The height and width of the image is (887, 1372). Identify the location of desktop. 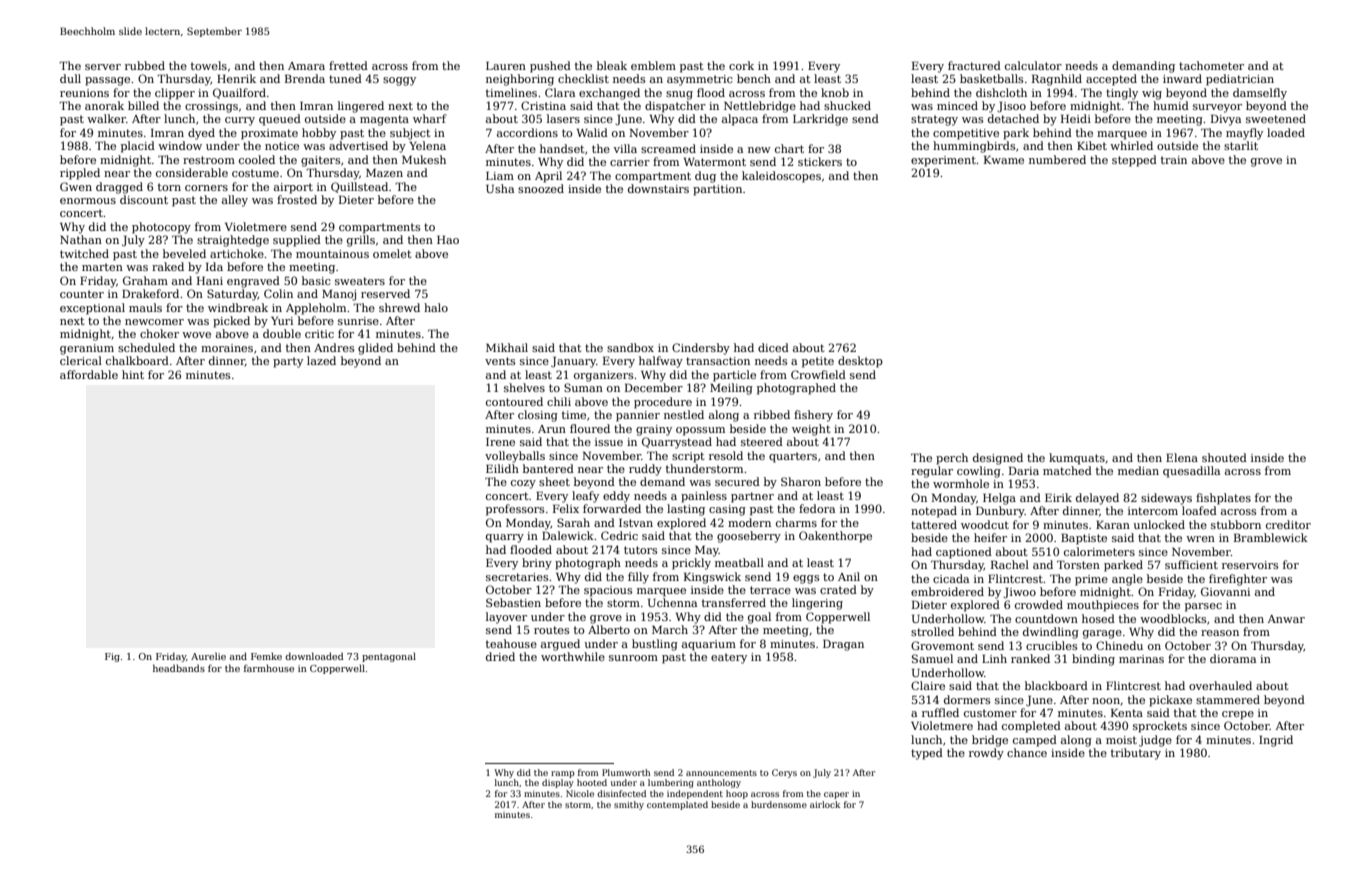
(860, 362).
